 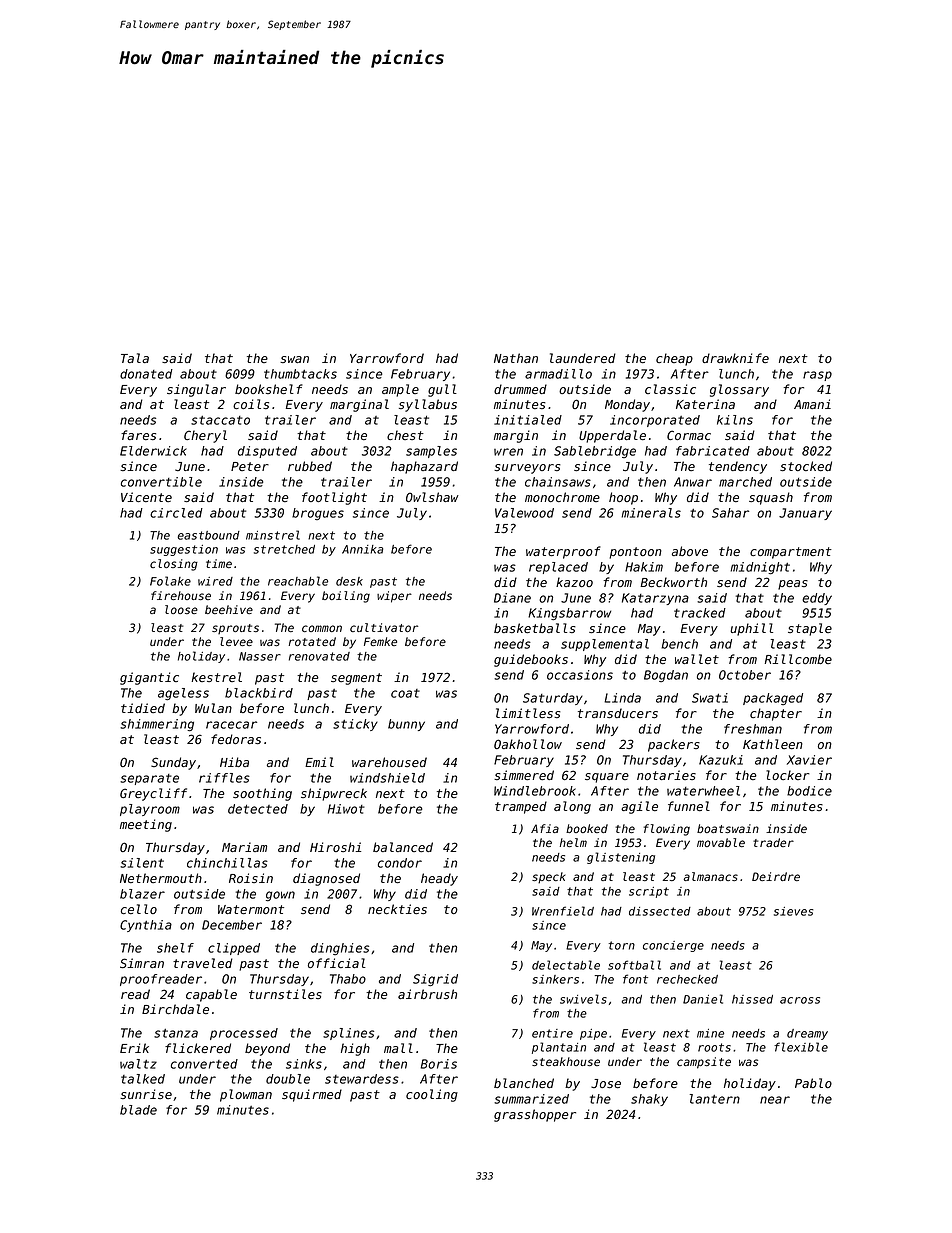 I want to click on eddy, so click(x=817, y=599).
